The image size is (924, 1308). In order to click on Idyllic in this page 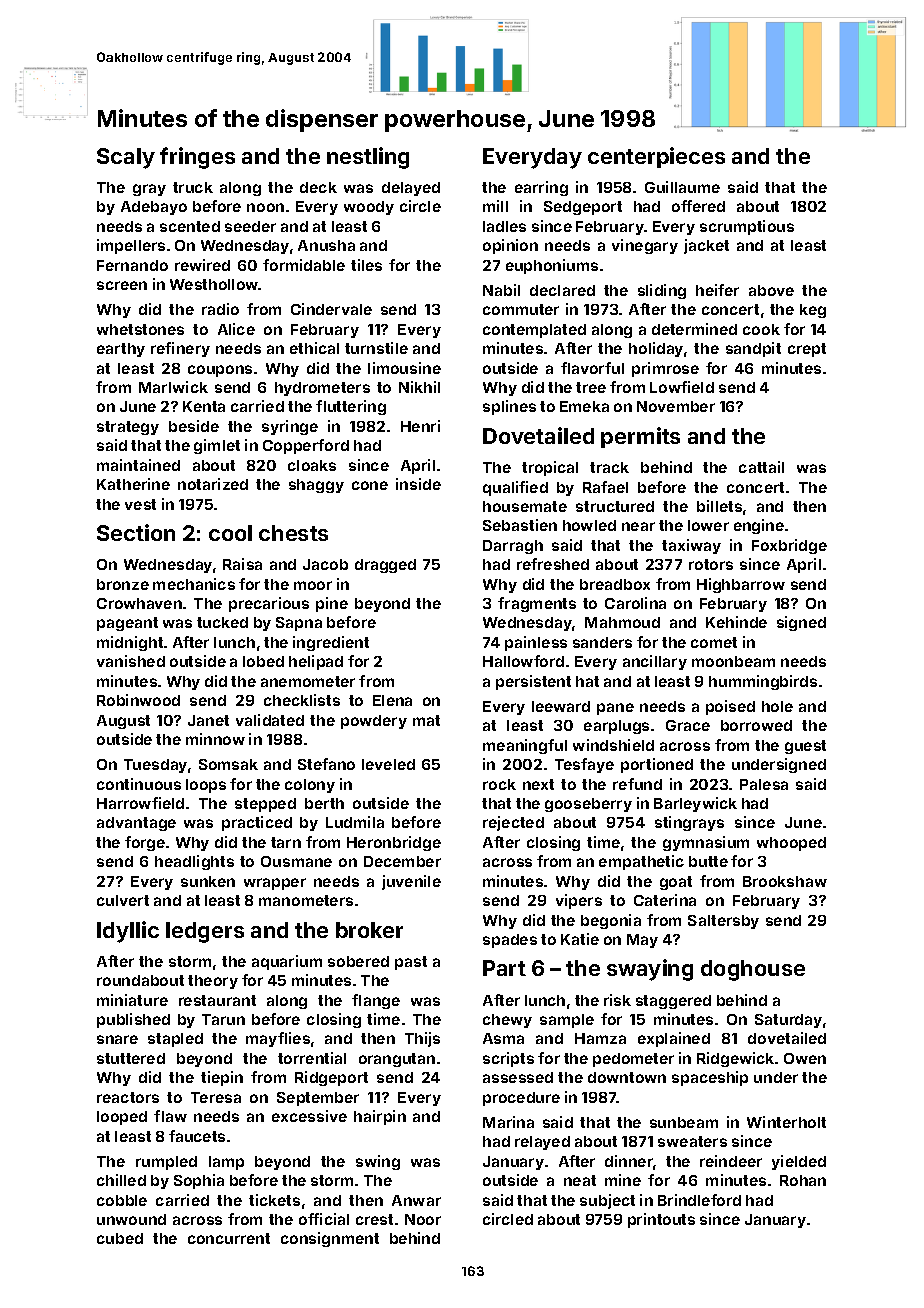, I will do `click(128, 932)`.
